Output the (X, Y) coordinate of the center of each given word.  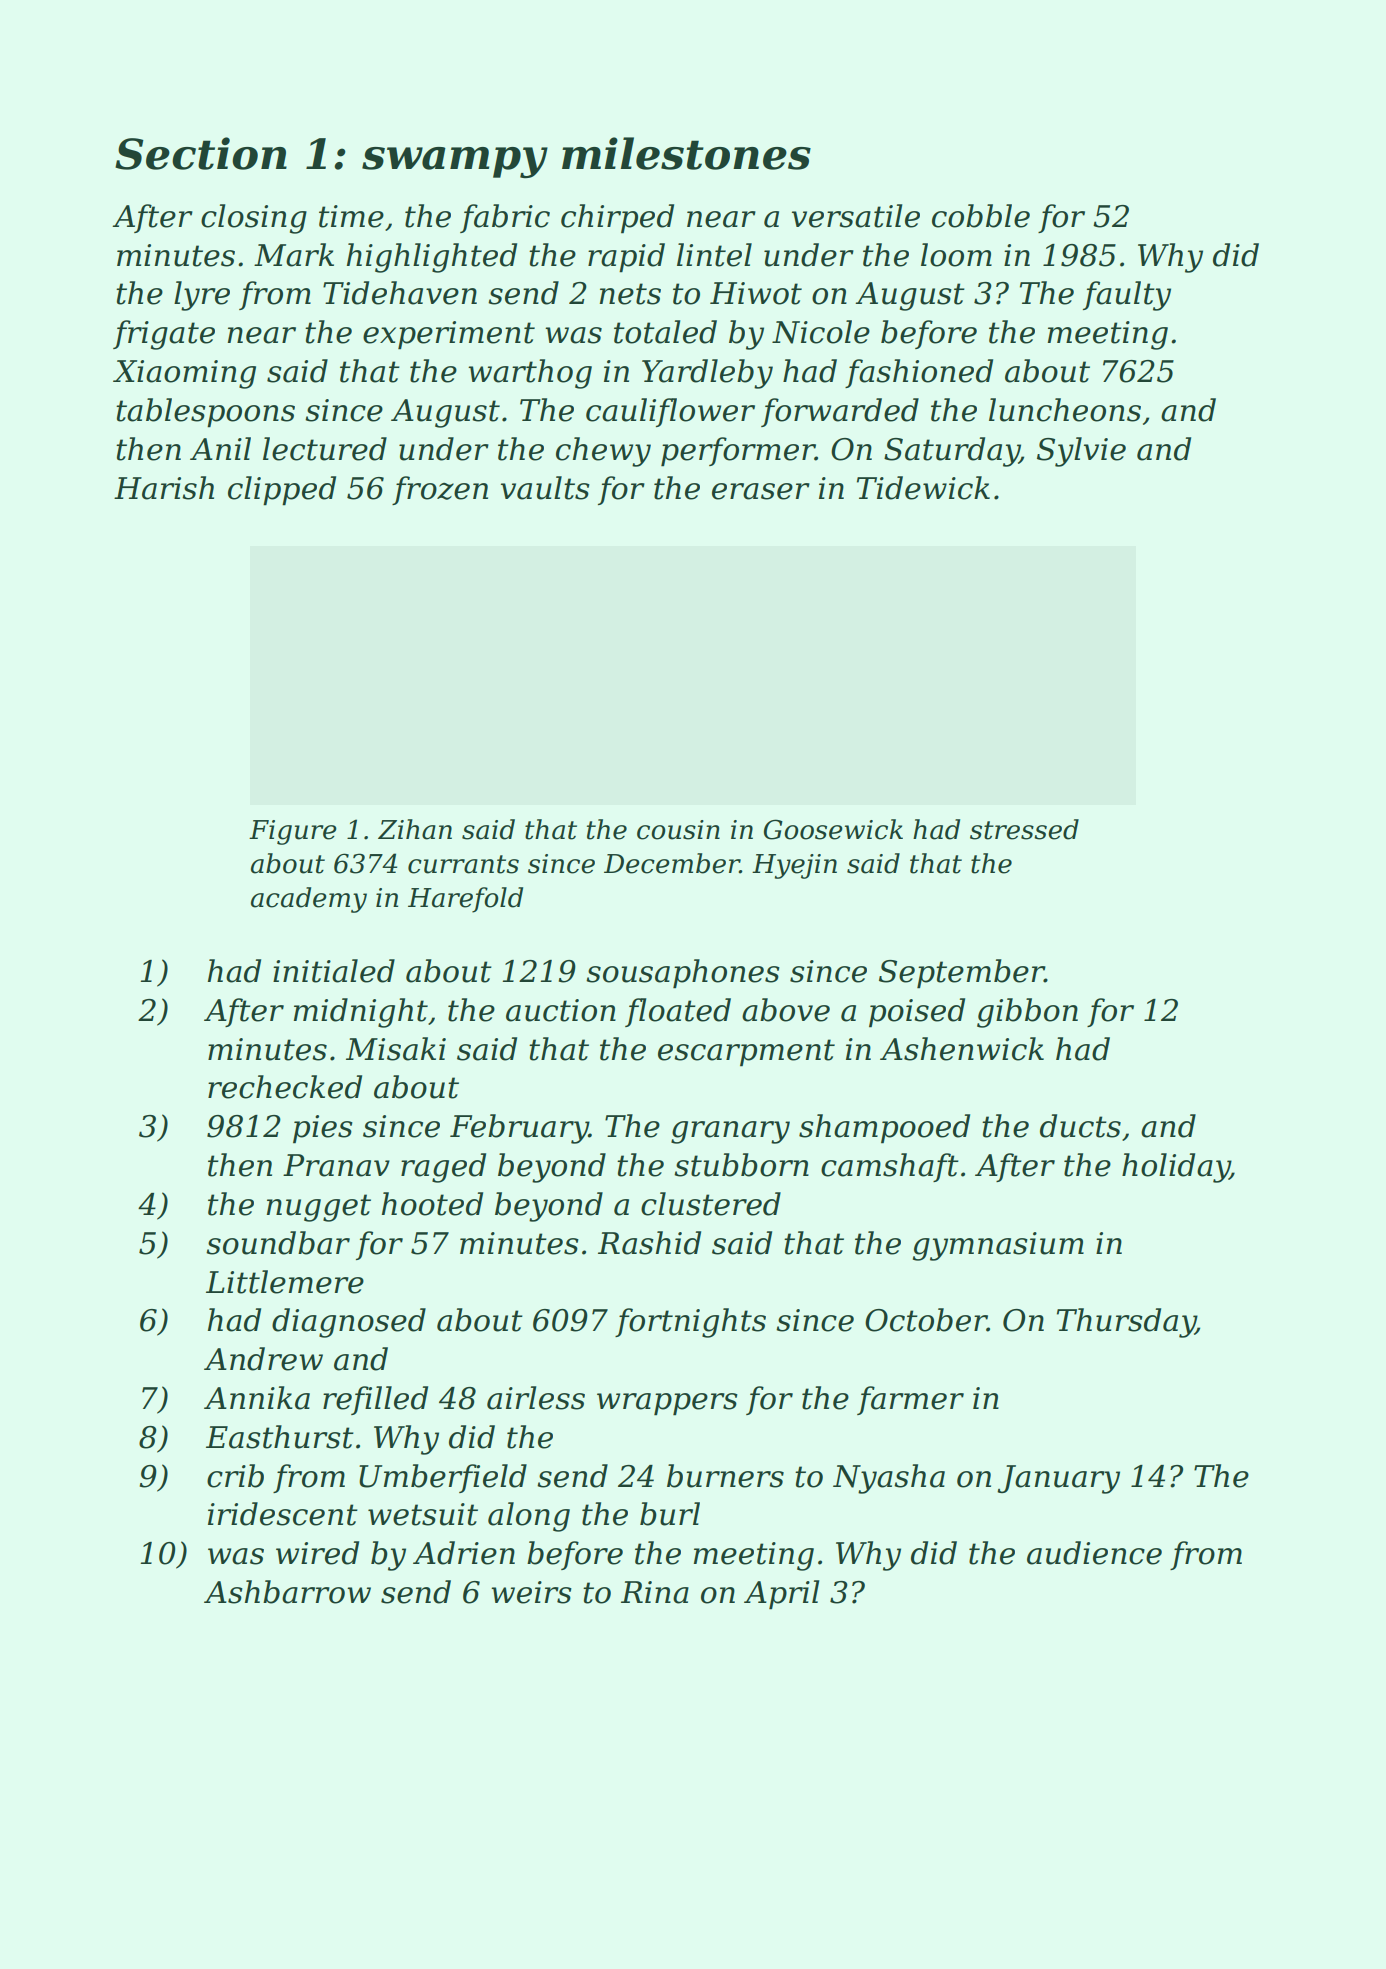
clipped (282, 491)
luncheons (1065, 410)
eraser (761, 491)
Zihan (415, 829)
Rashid (649, 1243)
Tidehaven (400, 293)
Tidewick (923, 488)
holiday (1176, 1168)
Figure (293, 832)
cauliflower (670, 412)
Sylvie (1081, 452)
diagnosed (349, 1323)
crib (235, 1476)
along (529, 1517)
